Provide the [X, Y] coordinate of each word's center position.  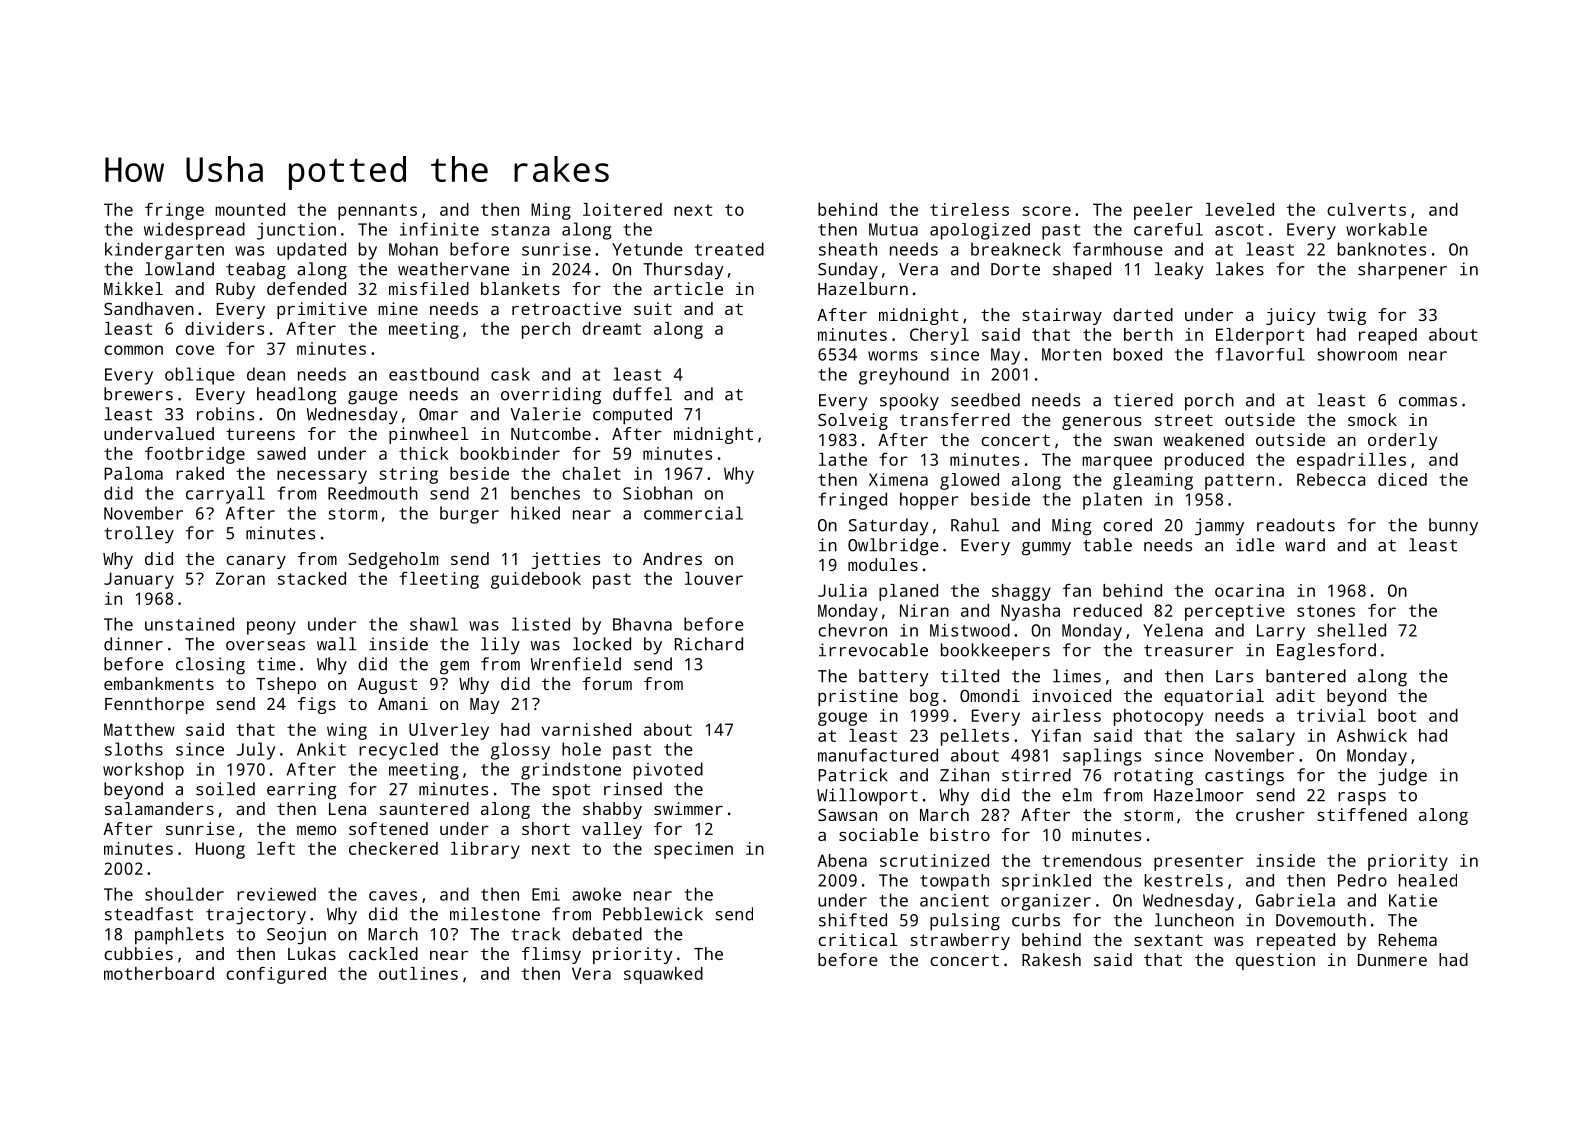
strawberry [960, 941]
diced [1402, 479]
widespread [194, 231]
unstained [189, 624]
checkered [393, 848]
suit [653, 308]
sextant [1168, 940]
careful [1168, 229]
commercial [693, 513]
